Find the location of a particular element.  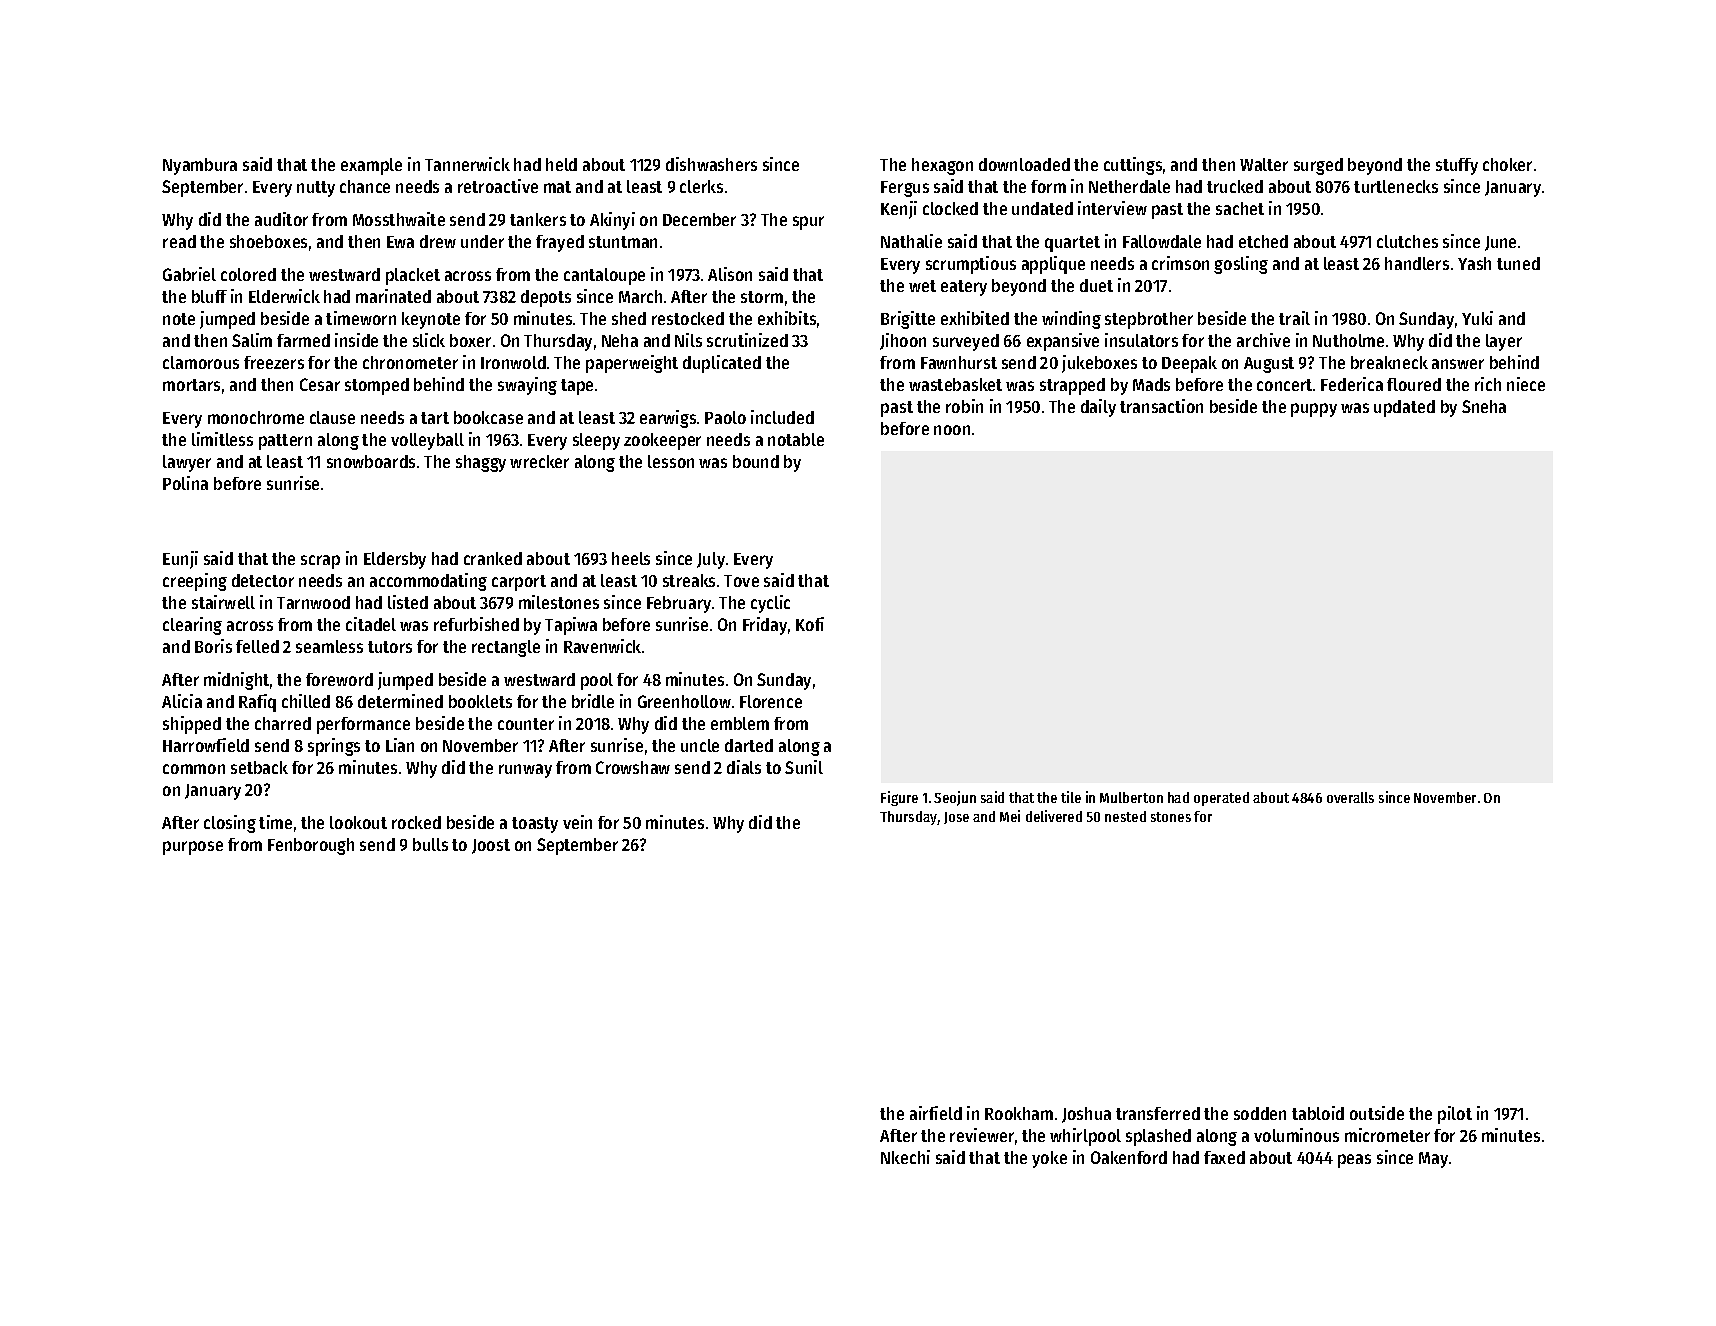

Akinyi is located at coordinates (612, 221).
